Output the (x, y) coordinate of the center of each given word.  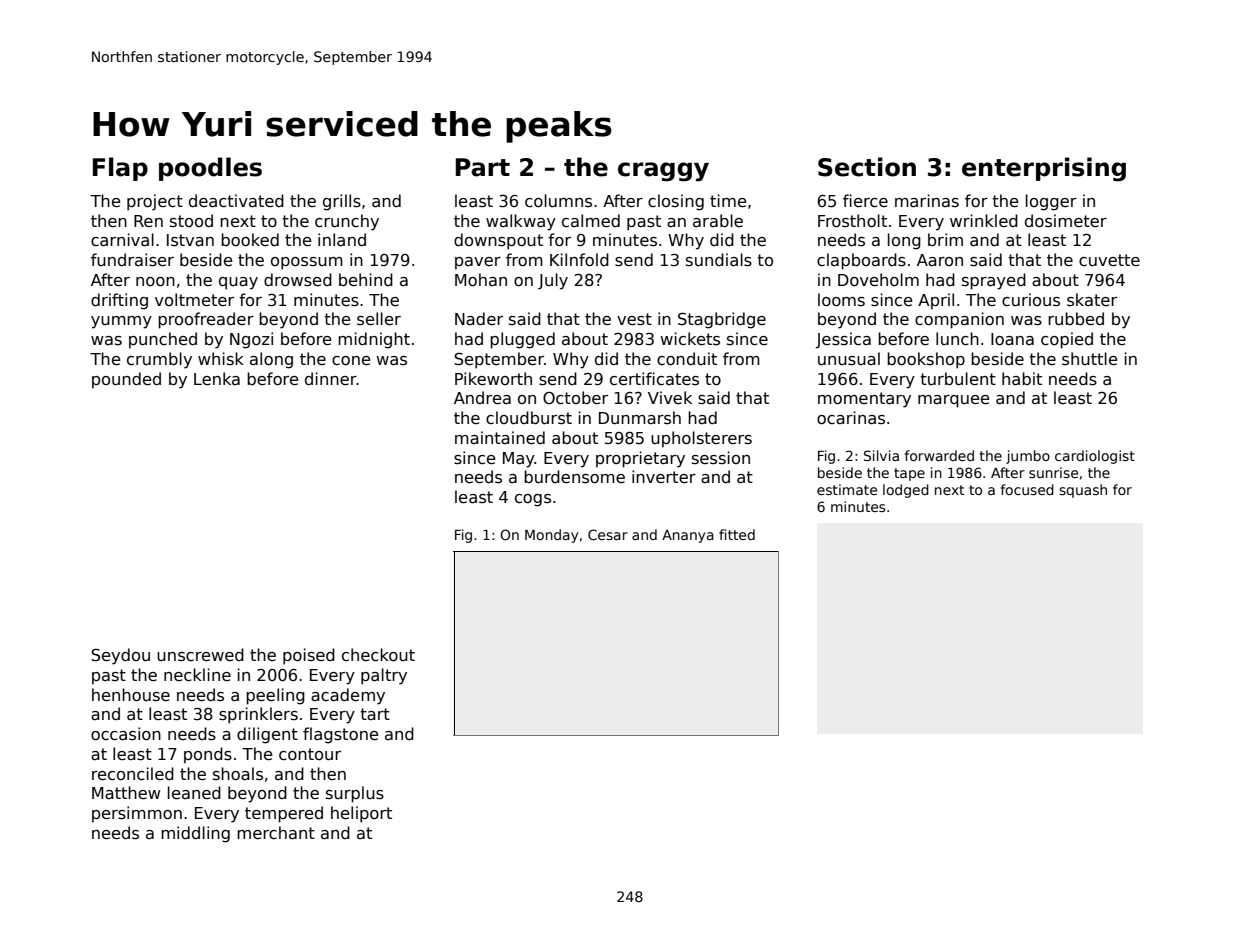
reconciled (133, 774)
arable (718, 220)
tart (375, 714)
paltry (384, 676)
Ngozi (251, 340)
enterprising (1044, 169)
